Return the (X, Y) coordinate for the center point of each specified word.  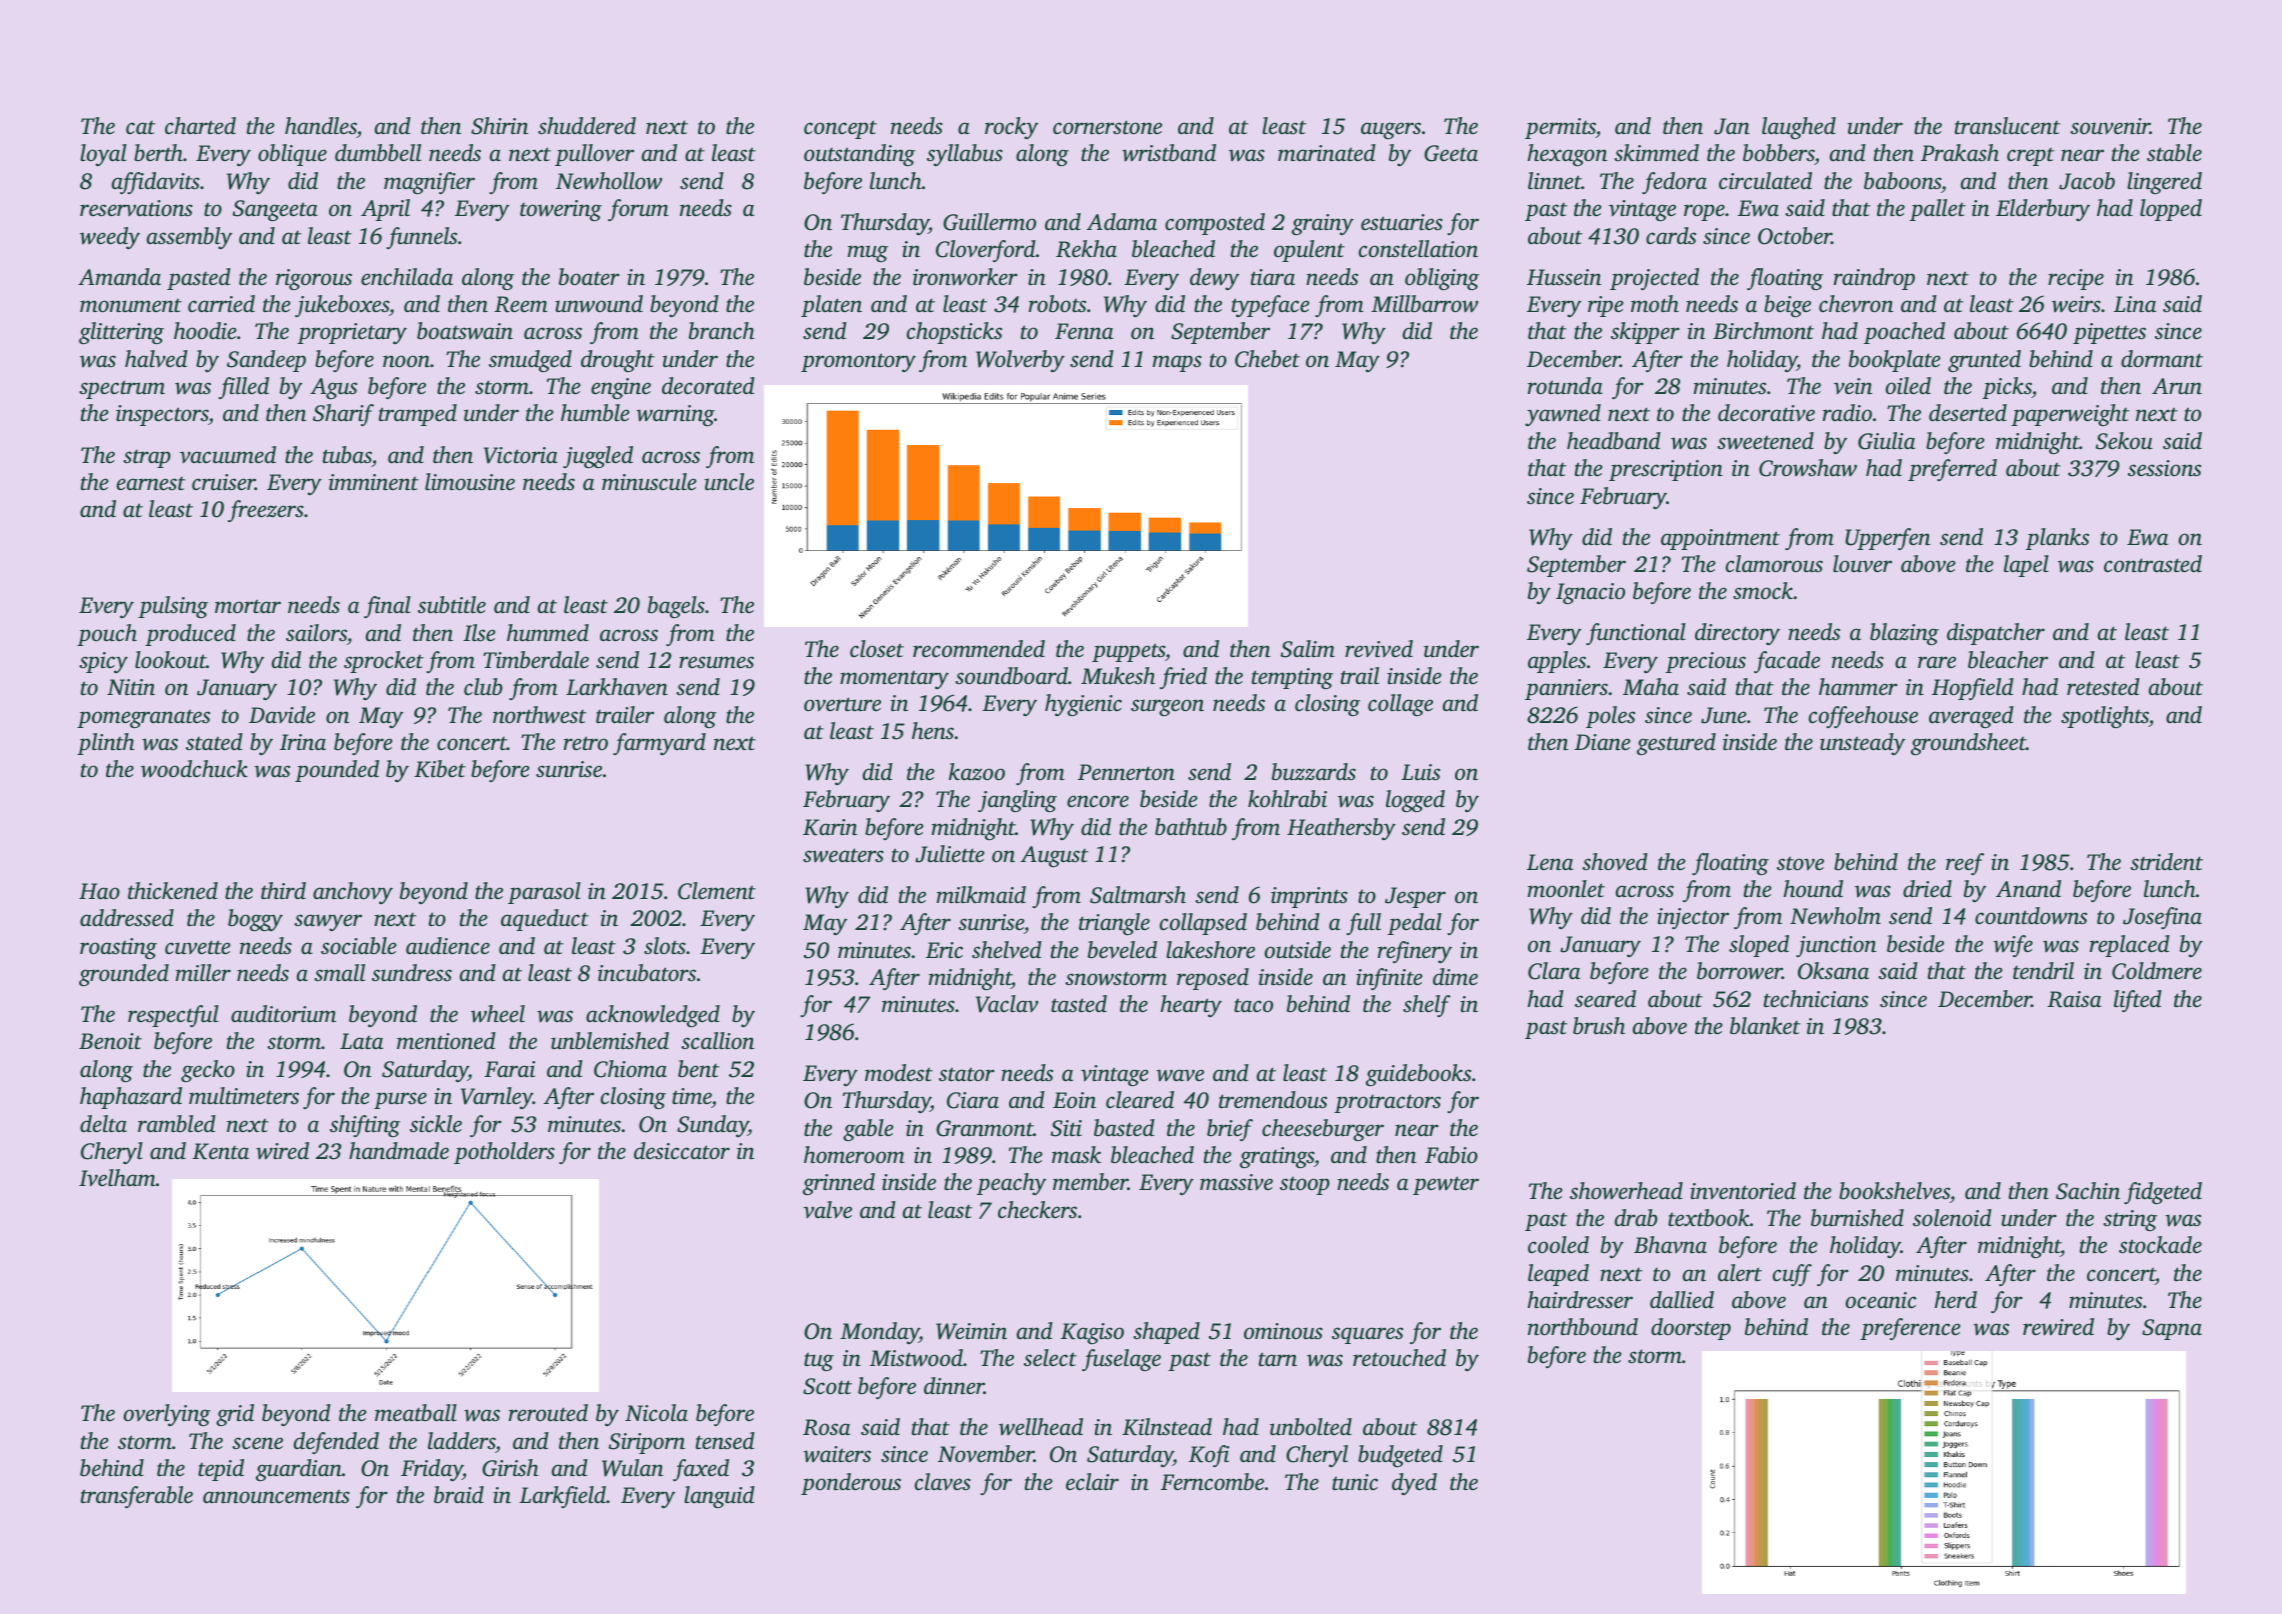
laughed (1799, 128)
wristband (1169, 153)
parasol (544, 893)
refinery (1415, 952)
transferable (137, 1497)
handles (321, 126)
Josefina (2162, 918)
